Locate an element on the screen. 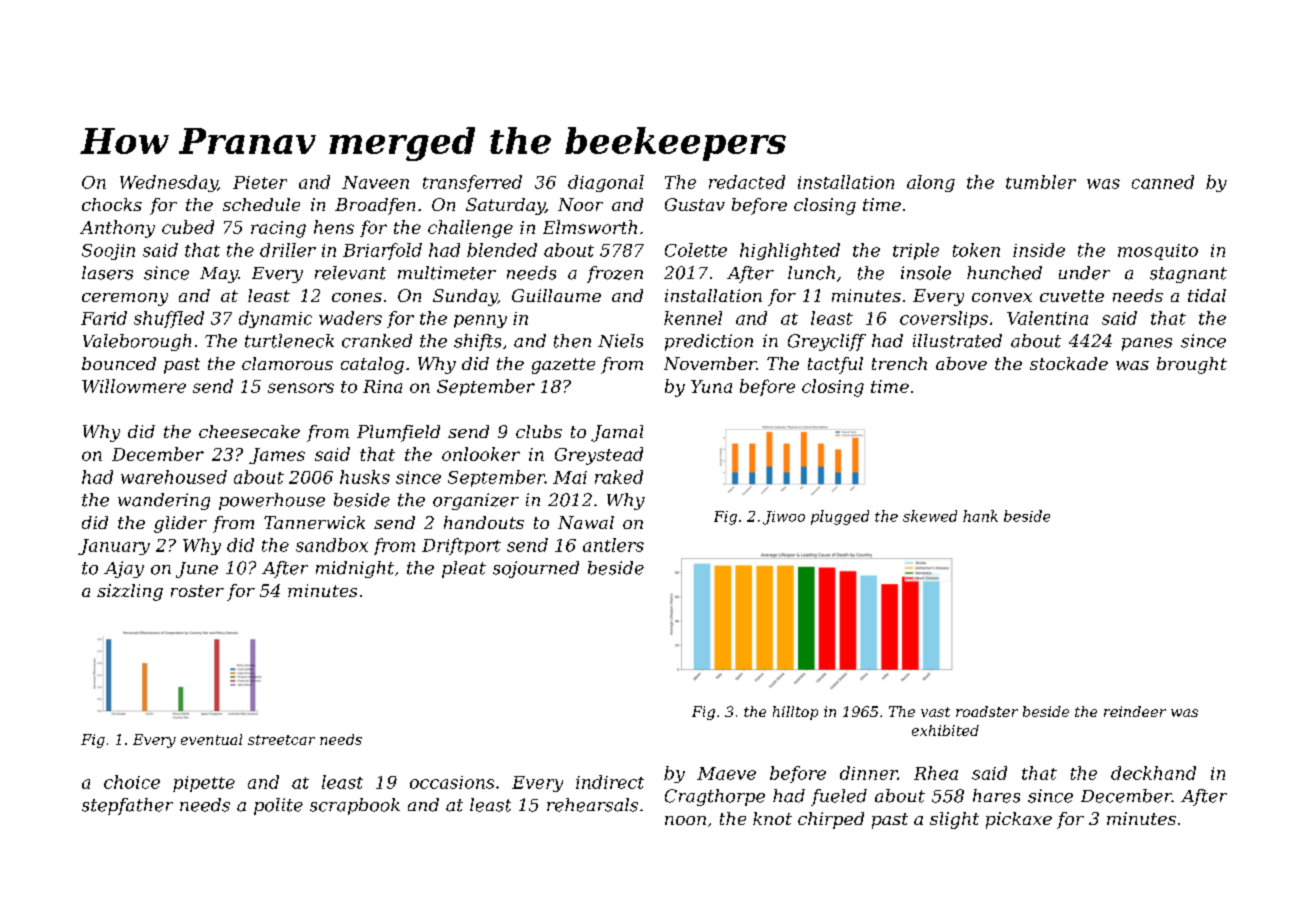  along is located at coordinates (931, 183).
